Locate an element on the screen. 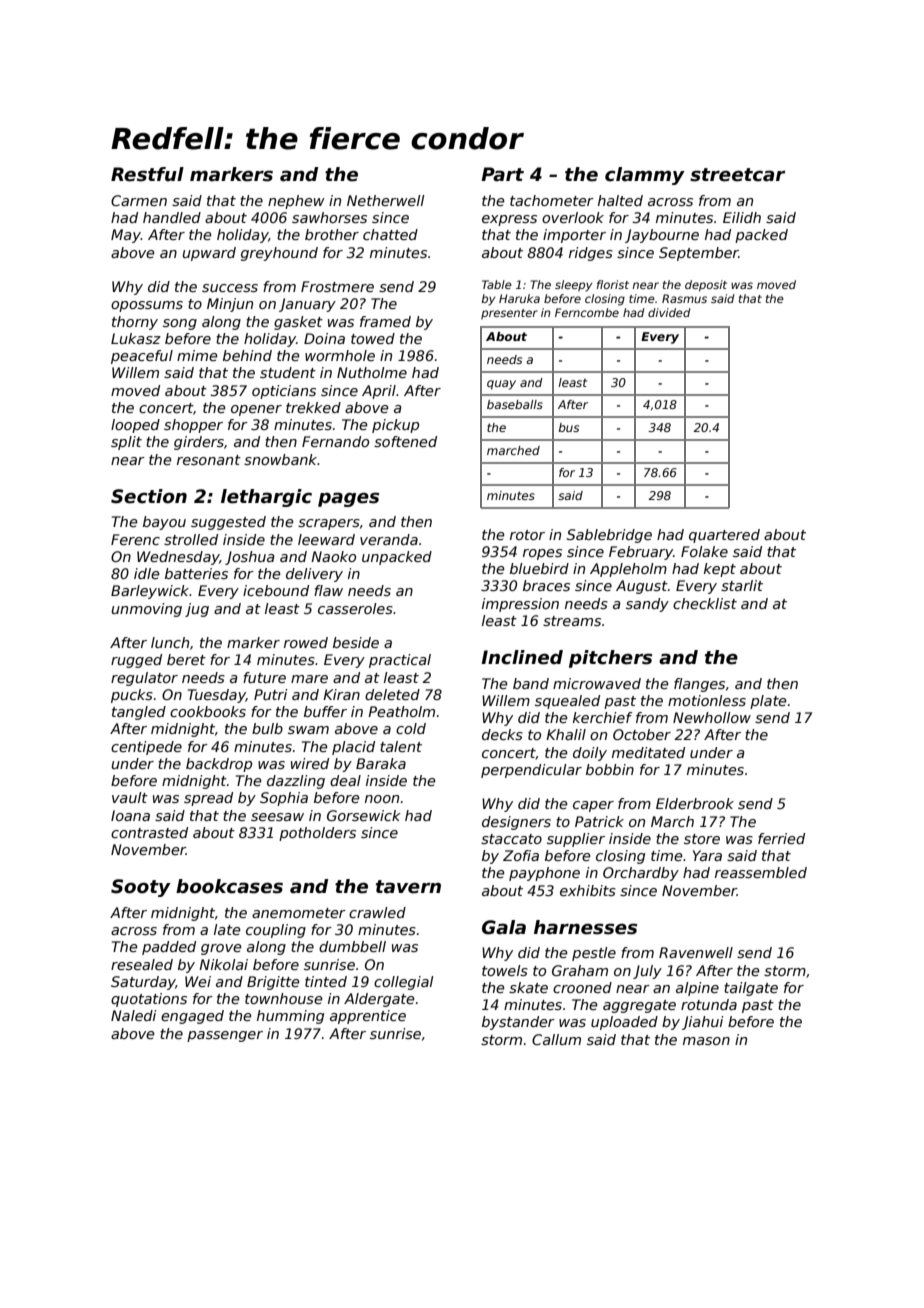 Image resolution: width=924 pixels, height=1308 pixels. Lukasz is located at coordinates (136, 338).
